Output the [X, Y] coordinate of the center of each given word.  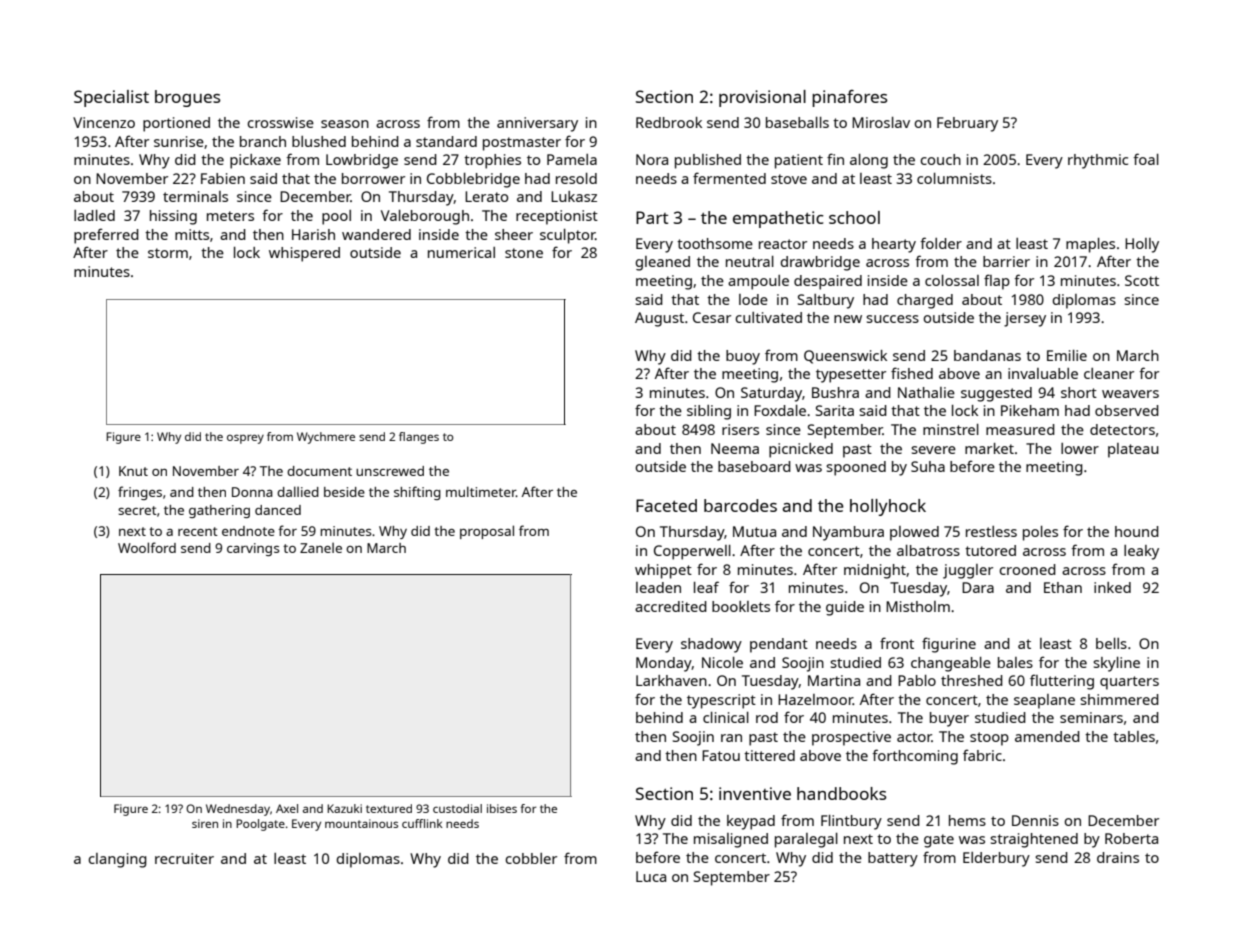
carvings [253, 549]
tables [1134, 736]
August [659, 319]
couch [940, 159]
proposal [487, 532]
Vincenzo [104, 122]
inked [1112, 587]
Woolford [147, 547]
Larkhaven [671, 680]
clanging [117, 860]
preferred [106, 236]
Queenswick [845, 357]
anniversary [537, 124]
